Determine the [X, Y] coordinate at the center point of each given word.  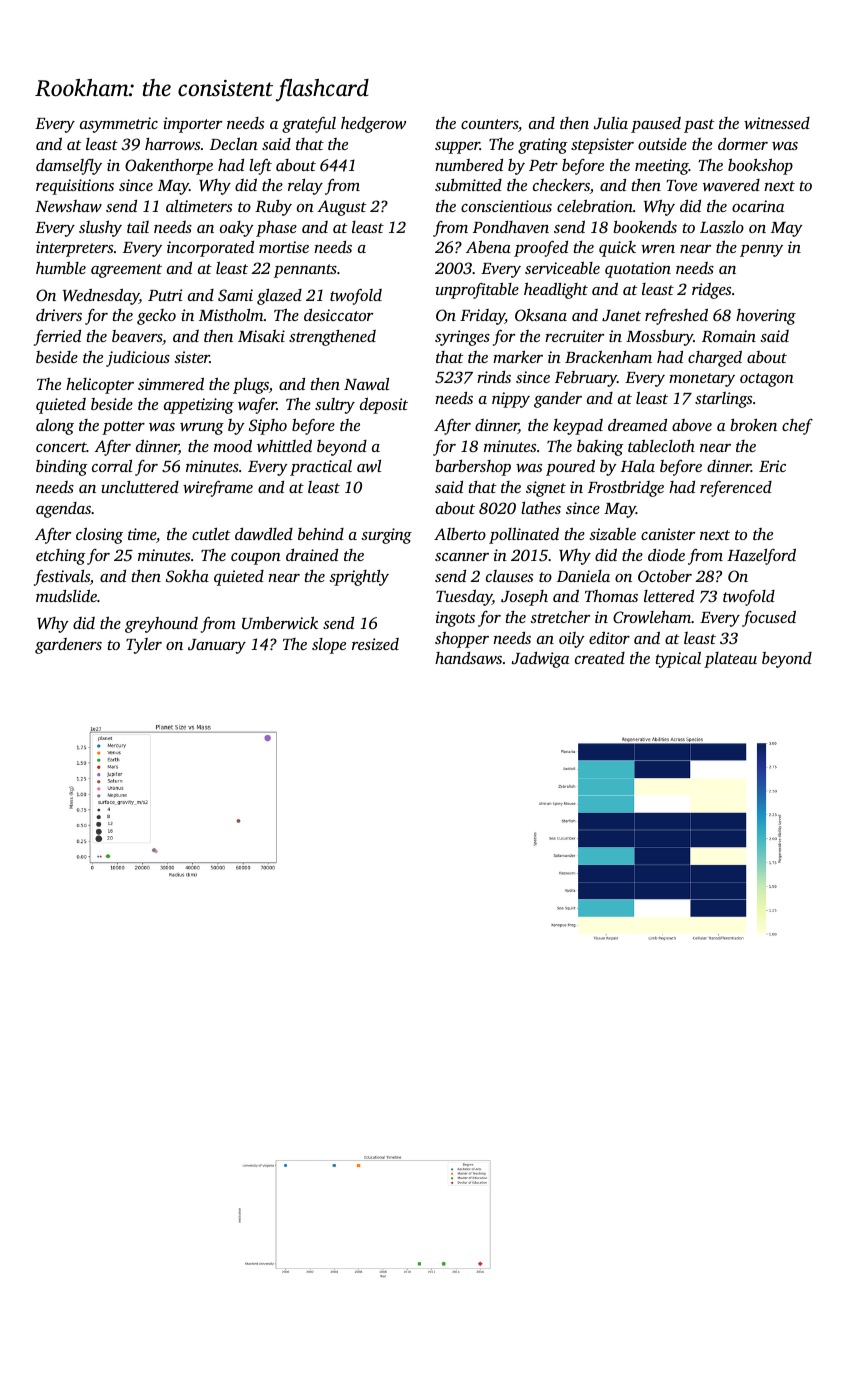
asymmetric [119, 125]
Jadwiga [540, 660]
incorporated [210, 249]
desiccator [338, 315]
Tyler [144, 646]
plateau [730, 660]
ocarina [758, 206]
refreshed [676, 316]
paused [656, 125]
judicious [138, 359]
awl [369, 466]
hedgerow [373, 124]
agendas [63, 510]
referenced [736, 489]
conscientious [506, 206]
